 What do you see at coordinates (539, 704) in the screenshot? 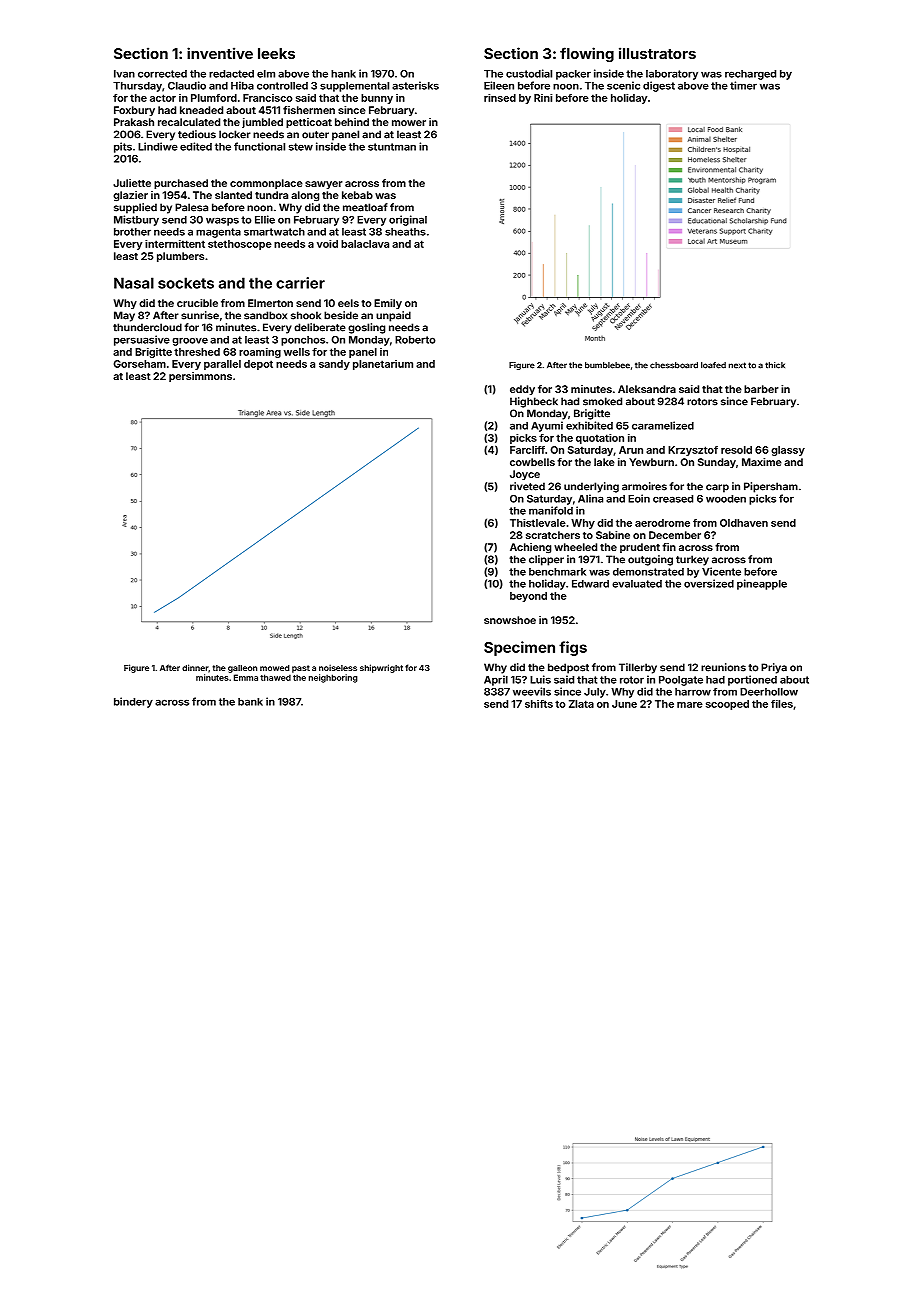
I see `shifts` at bounding box center [539, 704].
